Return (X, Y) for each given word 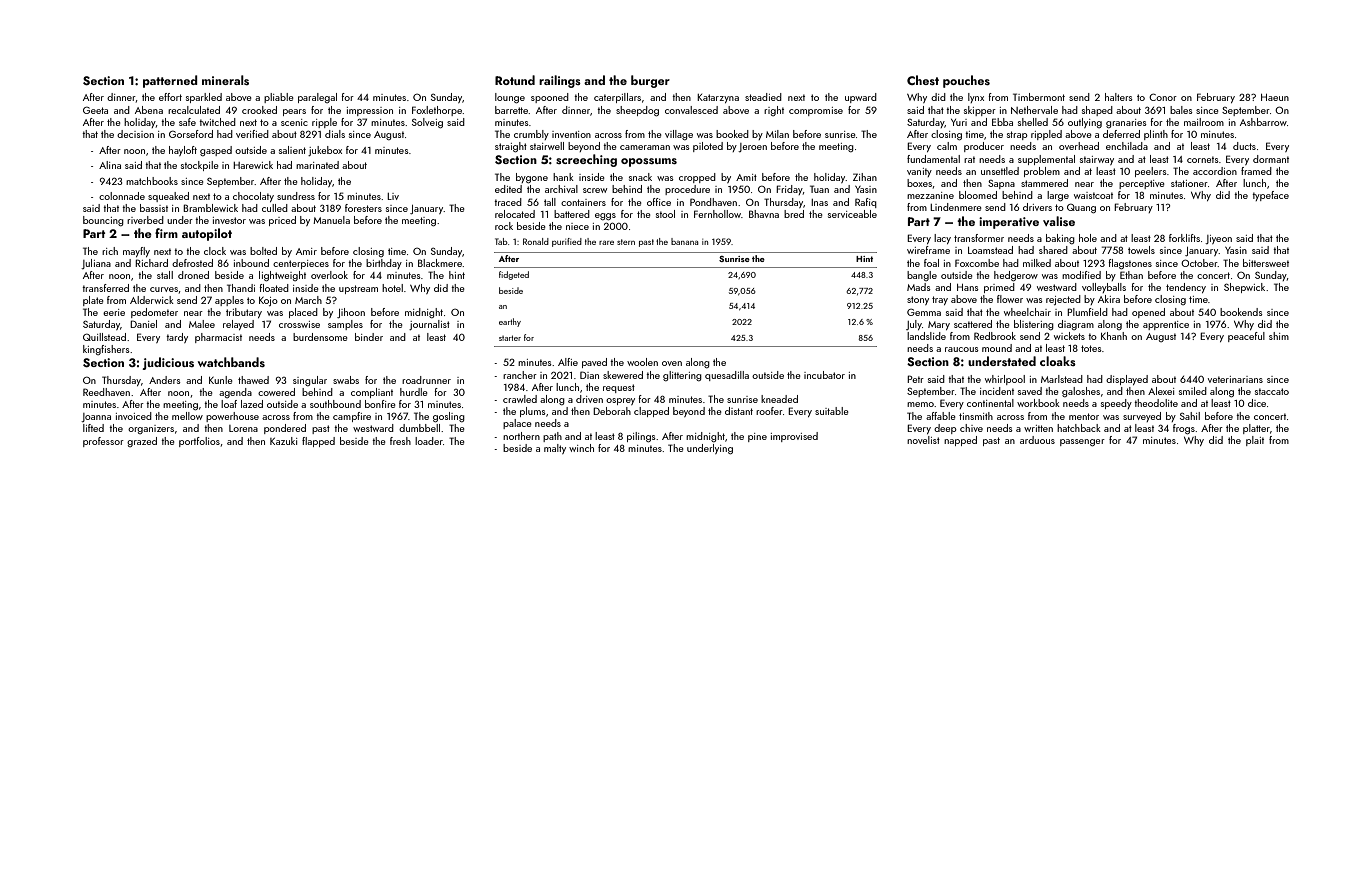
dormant (1271, 159)
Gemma (924, 312)
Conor (1163, 97)
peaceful (1246, 337)
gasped (216, 151)
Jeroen (752, 147)
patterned (170, 81)
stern (626, 242)
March (308, 300)
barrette (511, 110)
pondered (285, 429)
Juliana (96, 264)
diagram (1076, 325)
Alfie (568, 362)
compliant (372, 393)
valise (1059, 221)
